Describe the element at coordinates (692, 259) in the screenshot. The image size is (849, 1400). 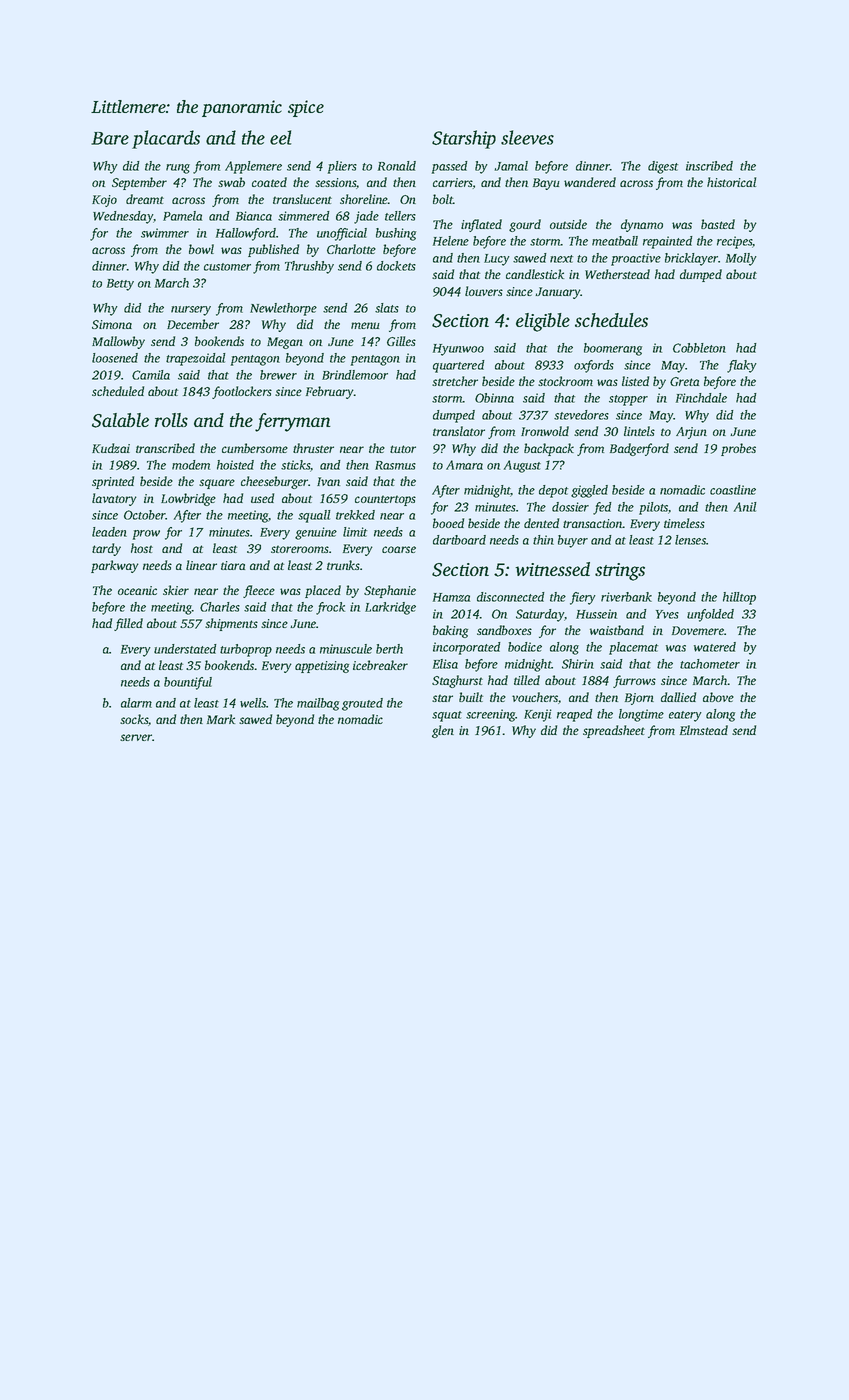
I see `bricklayer` at that location.
